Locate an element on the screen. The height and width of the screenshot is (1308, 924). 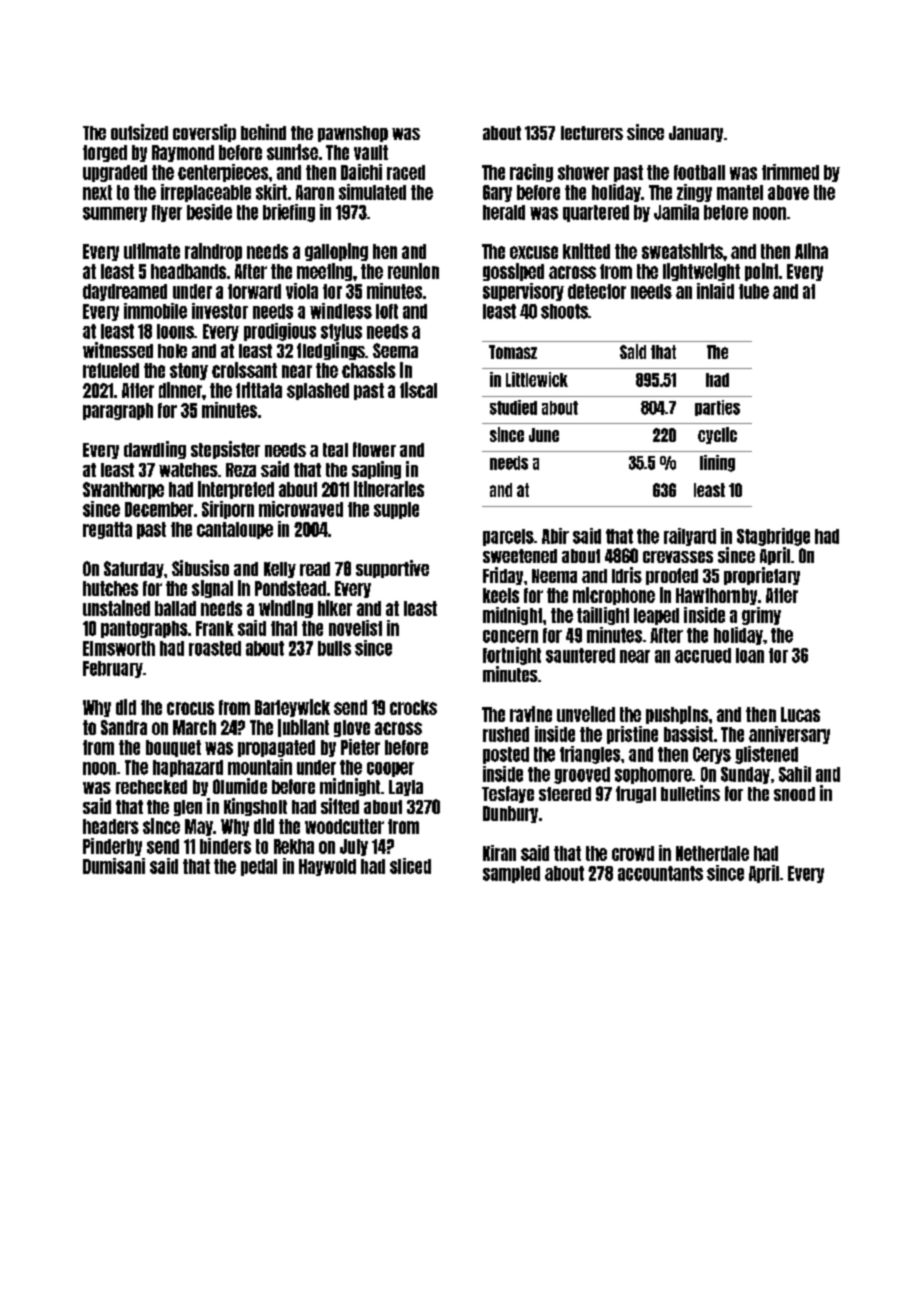
Swanthorpe is located at coordinates (123, 490).
